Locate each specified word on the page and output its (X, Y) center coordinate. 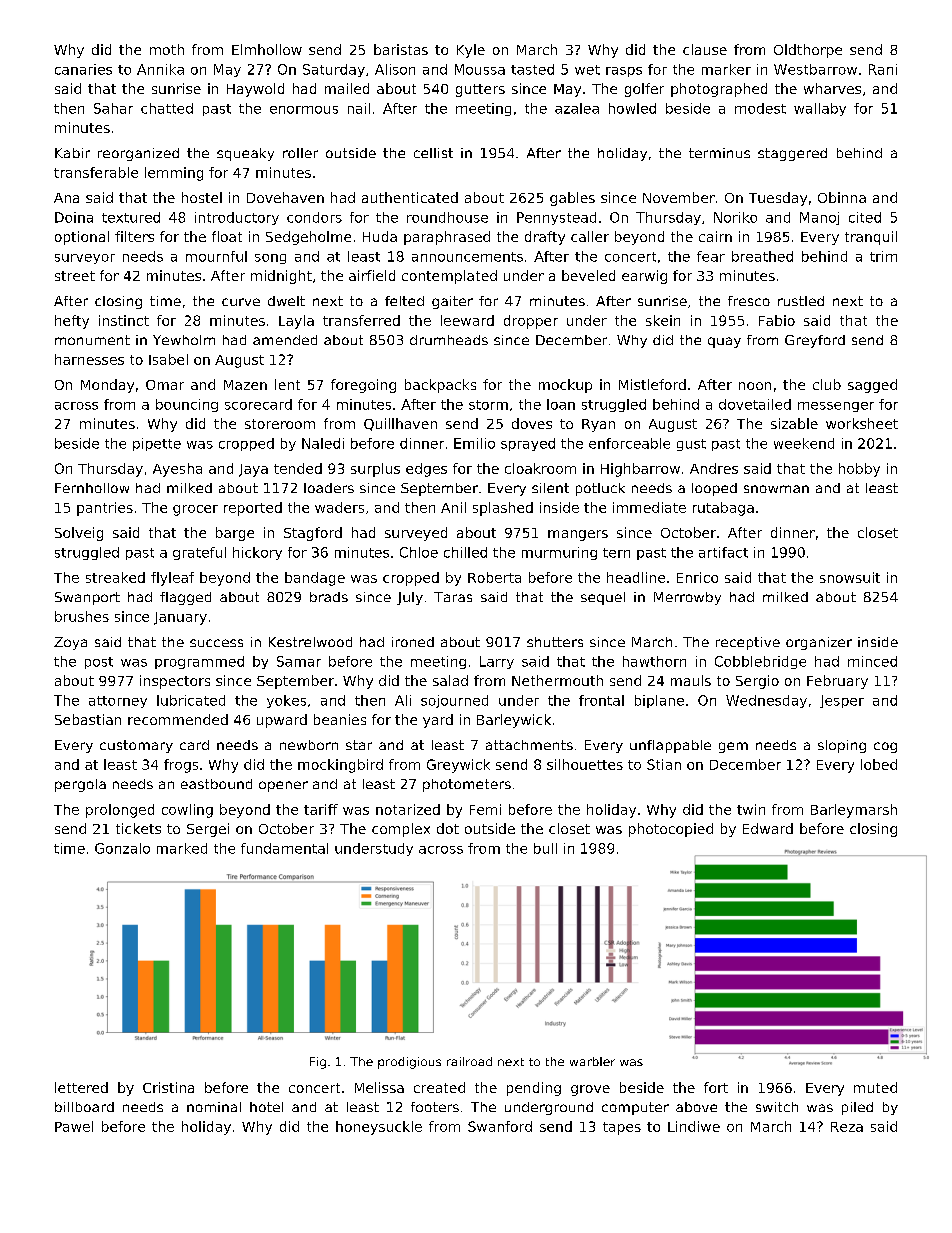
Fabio (777, 320)
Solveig (79, 534)
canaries (83, 69)
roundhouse (447, 217)
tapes (622, 1128)
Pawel (74, 1126)
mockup (565, 386)
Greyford (815, 341)
